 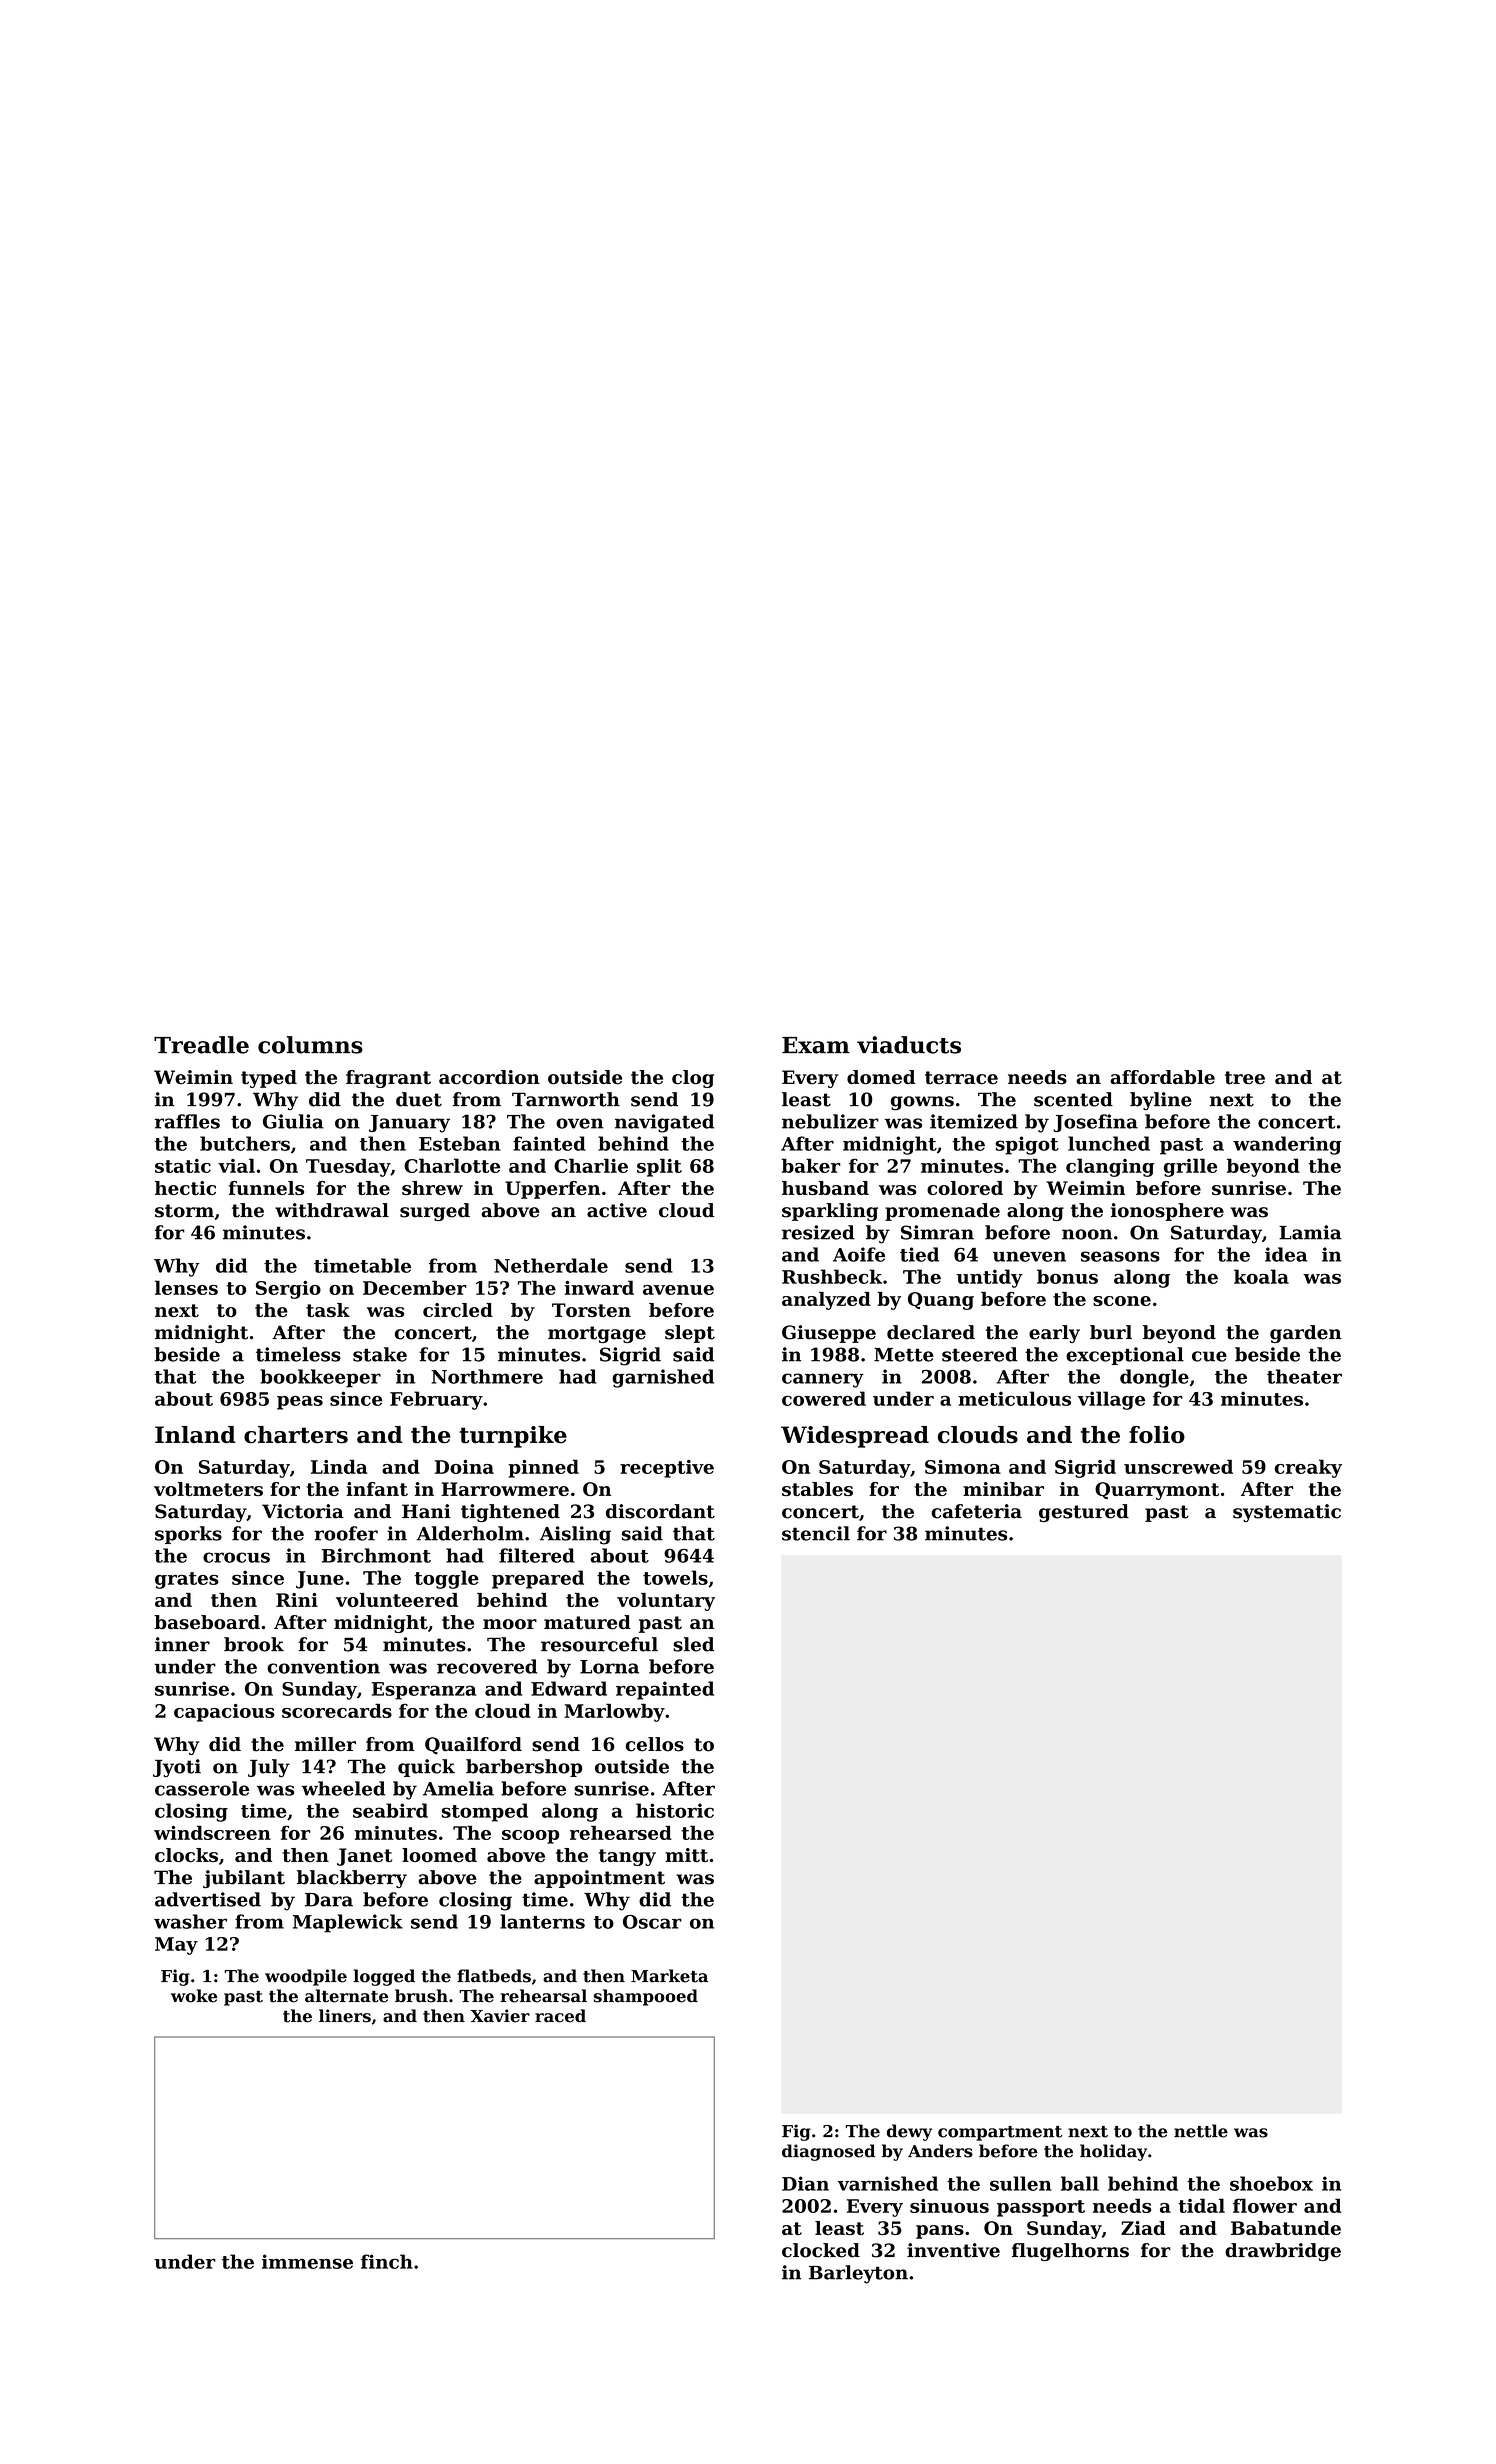 What do you see at coordinates (177, 1768) in the screenshot?
I see `Jyoti` at bounding box center [177, 1768].
